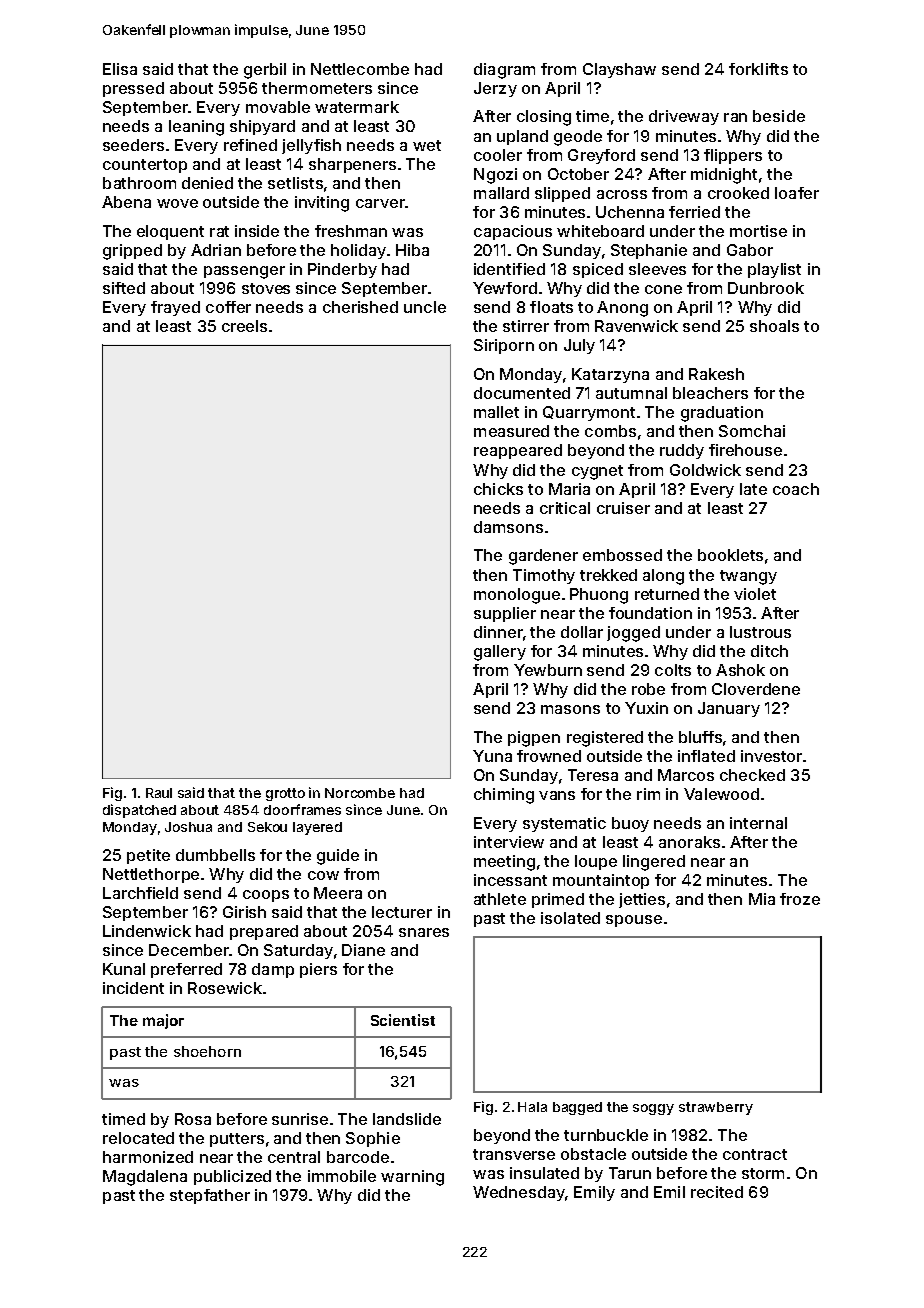  Describe the element at coordinates (760, 632) in the page. I see `lustrous` at that location.
